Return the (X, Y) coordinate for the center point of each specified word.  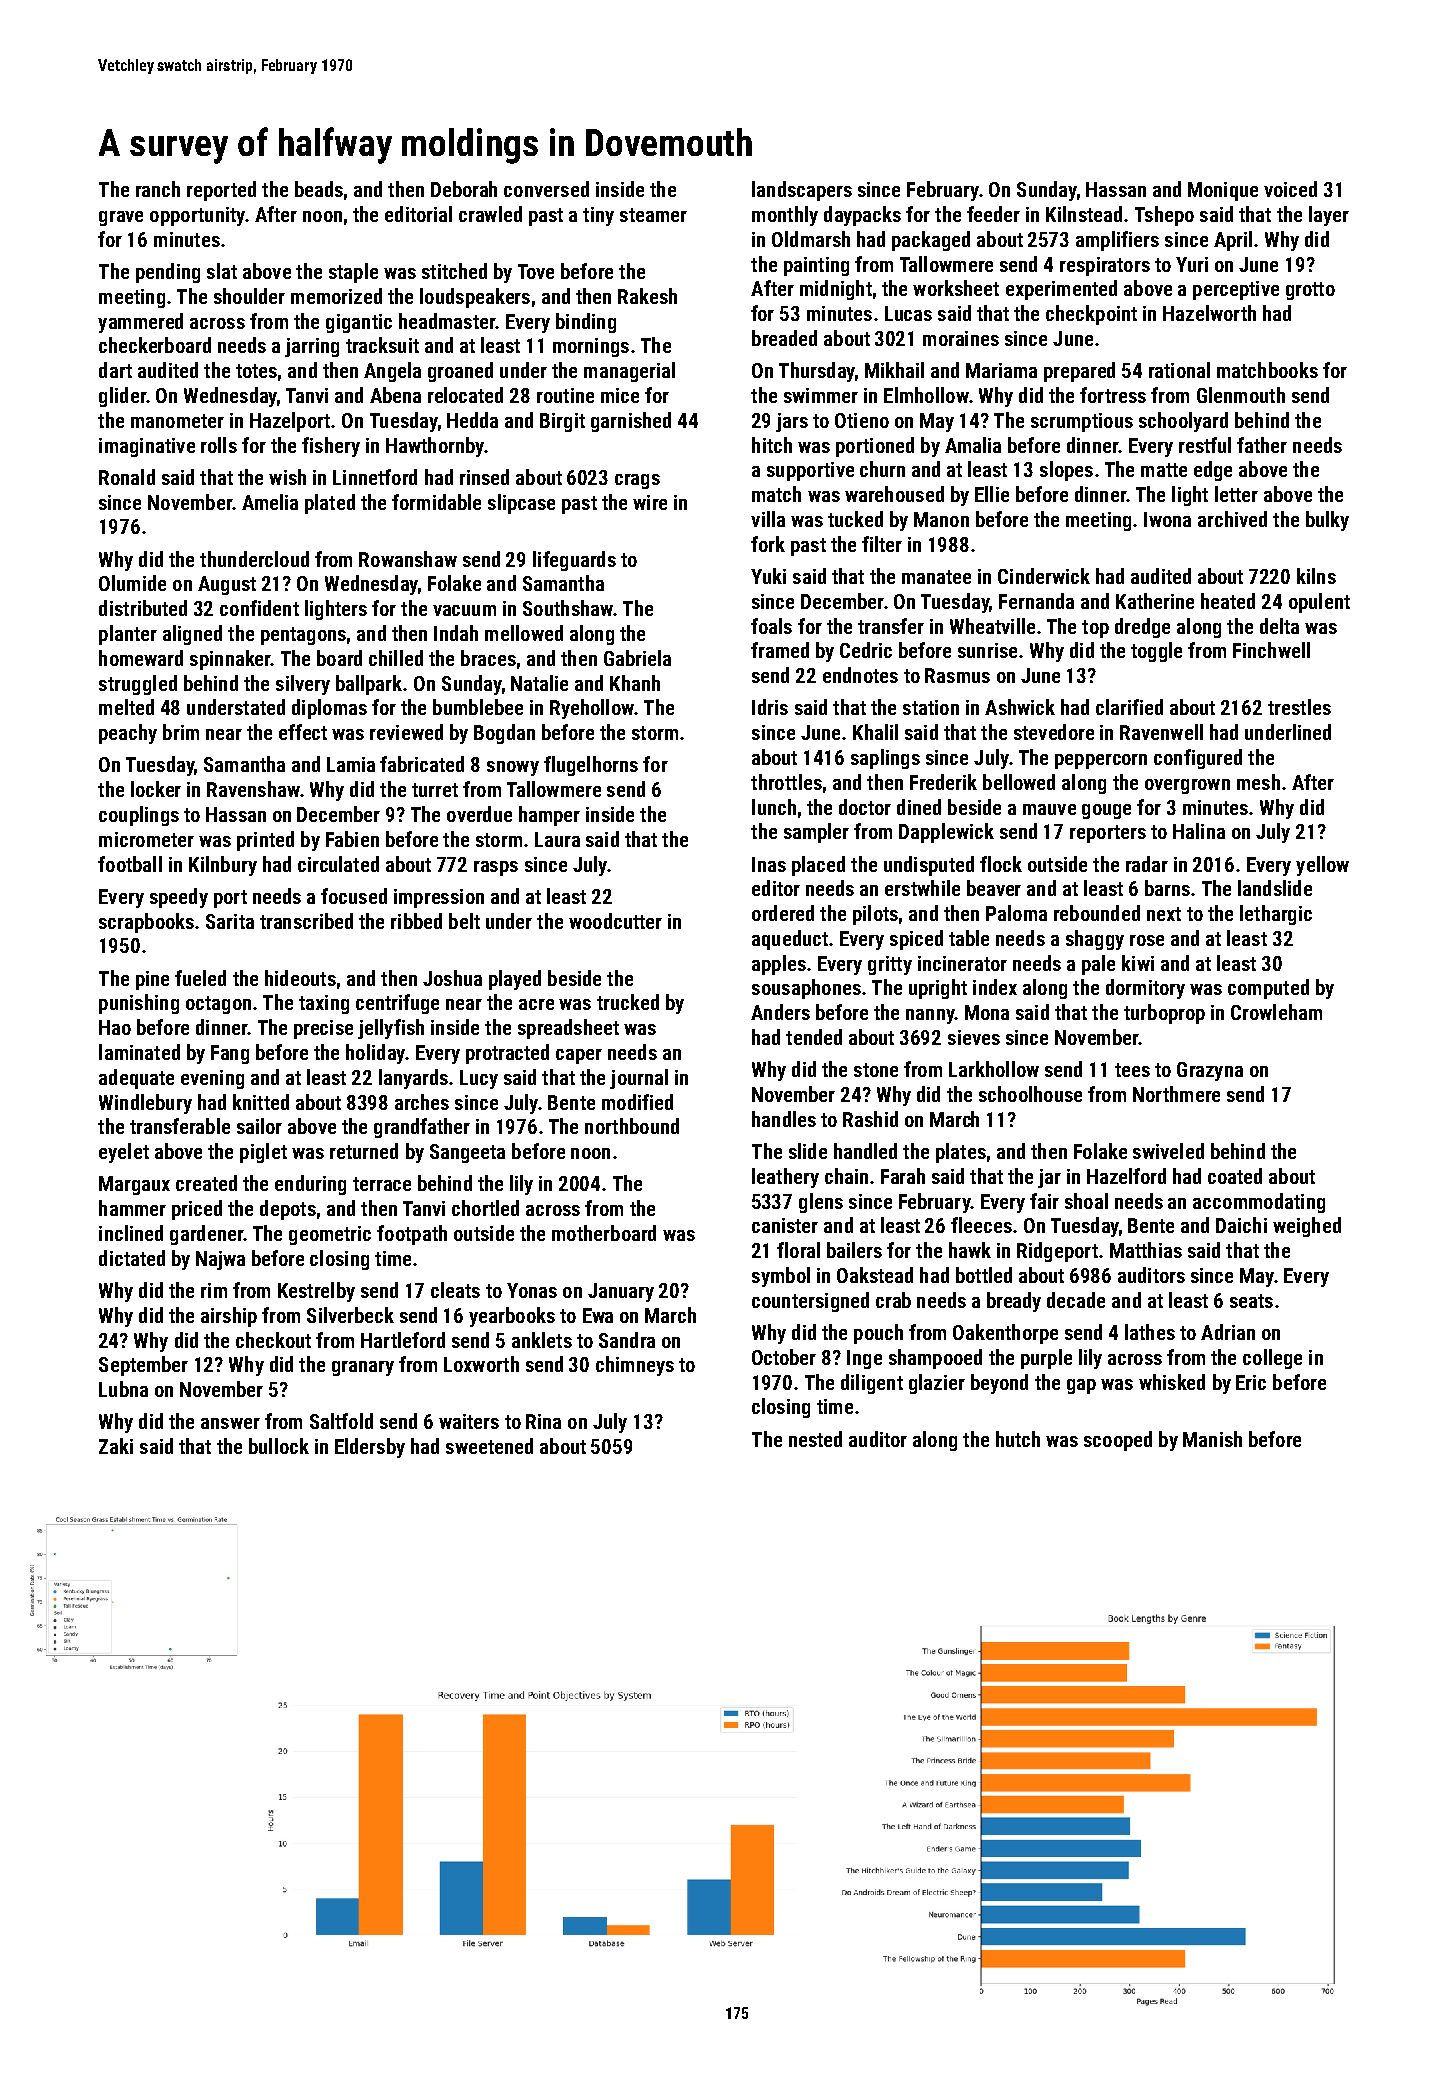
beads (319, 189)
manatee (936, 577)
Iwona (1167, 519)
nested (815, 1439)
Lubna (123, 1389)
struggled (138, 685)
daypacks (862, 216)
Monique (1223, 191)
